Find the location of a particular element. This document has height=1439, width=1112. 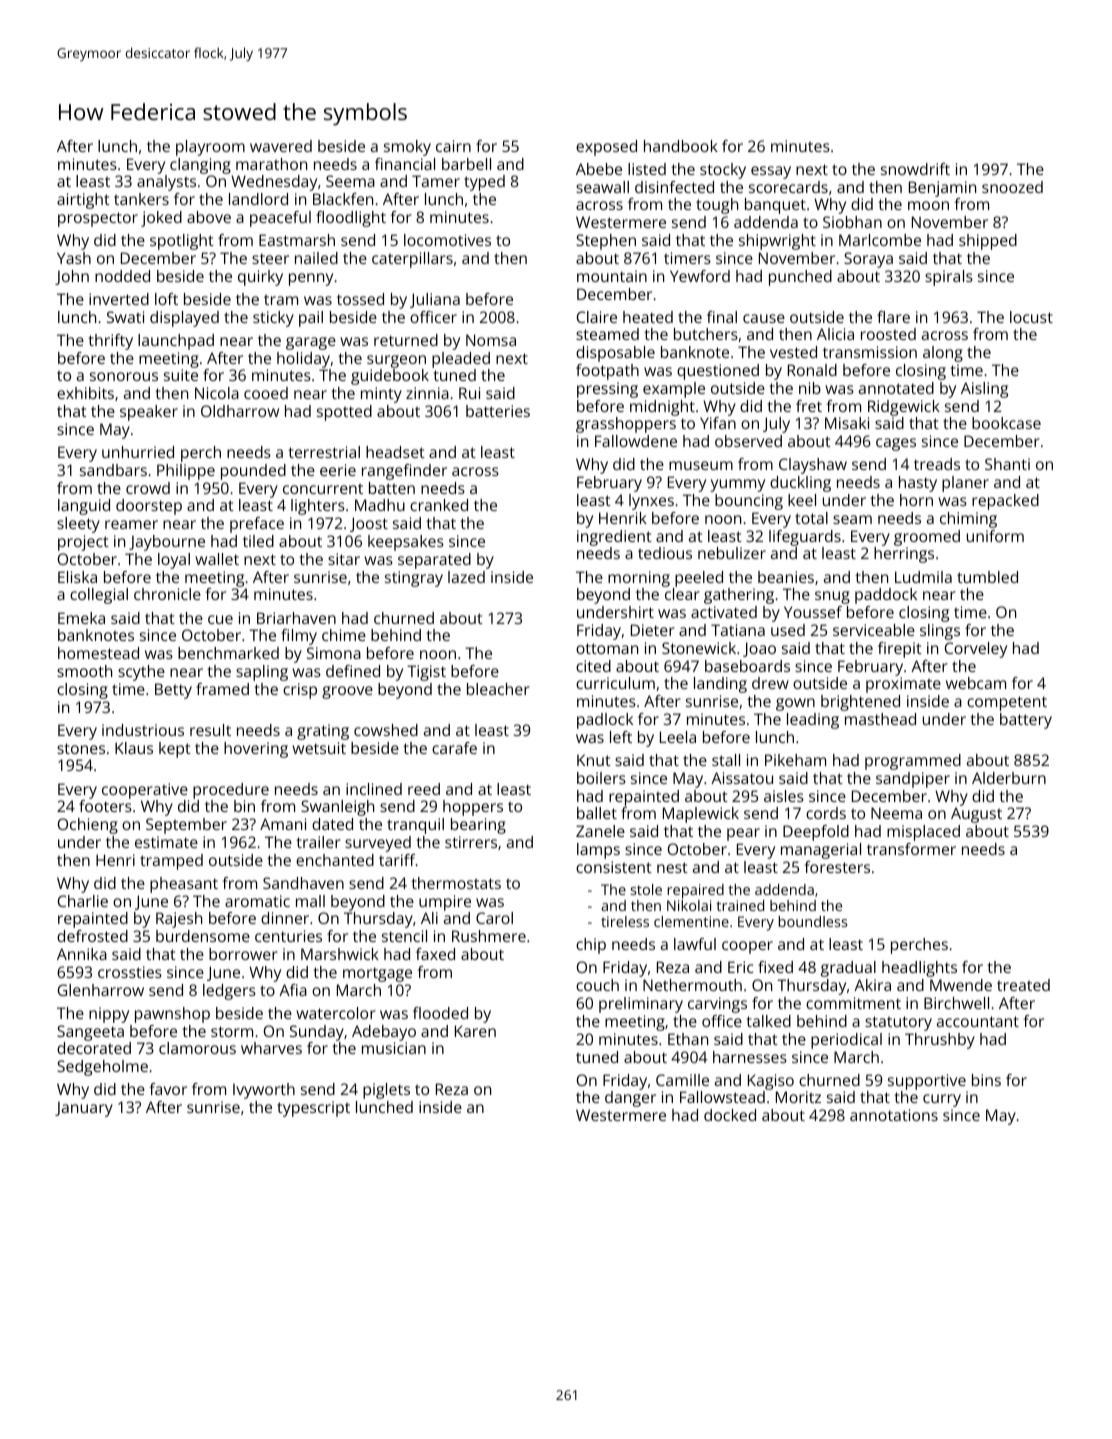

firepit is located at coordinates (900, 650).
